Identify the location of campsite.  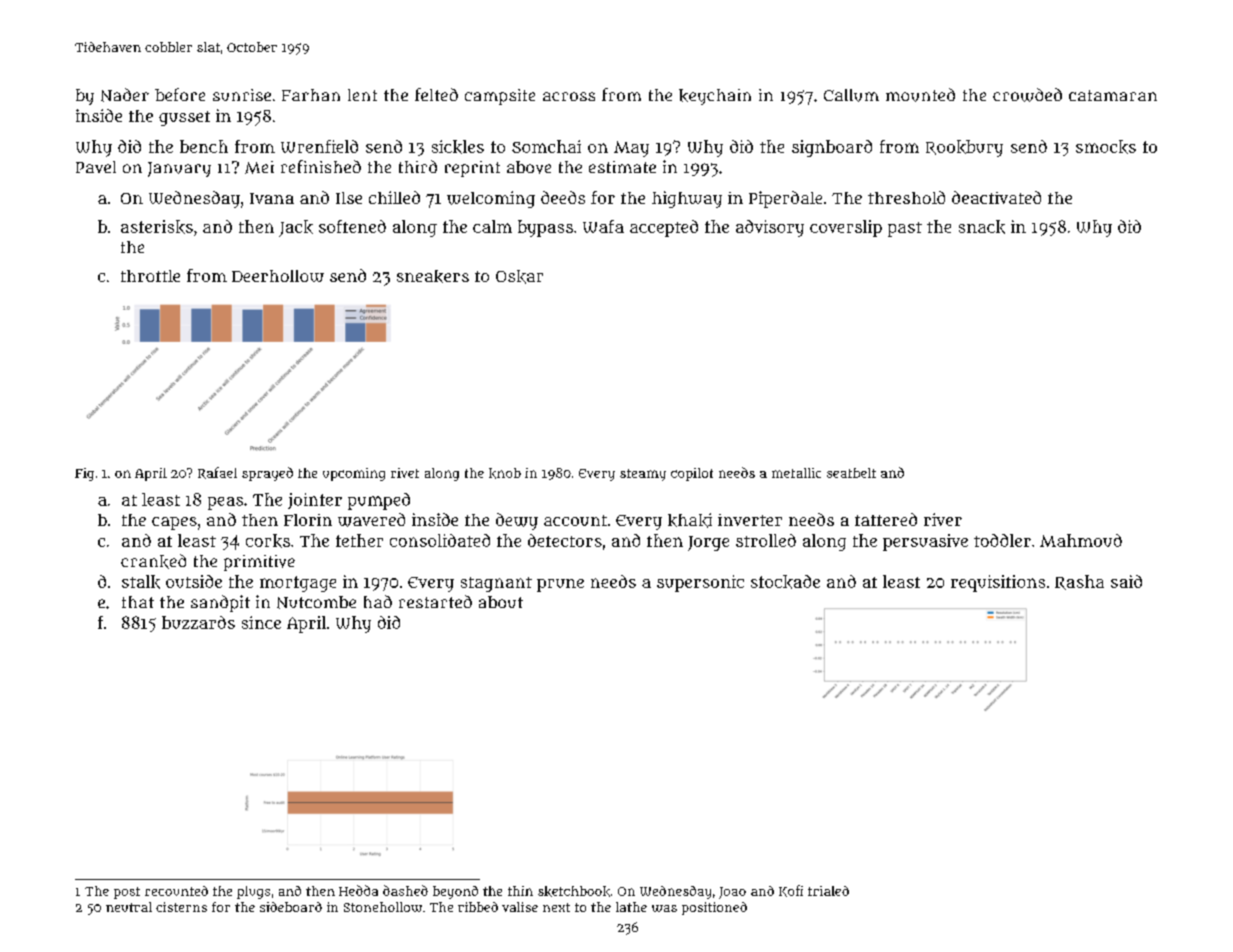
(500, 97).
